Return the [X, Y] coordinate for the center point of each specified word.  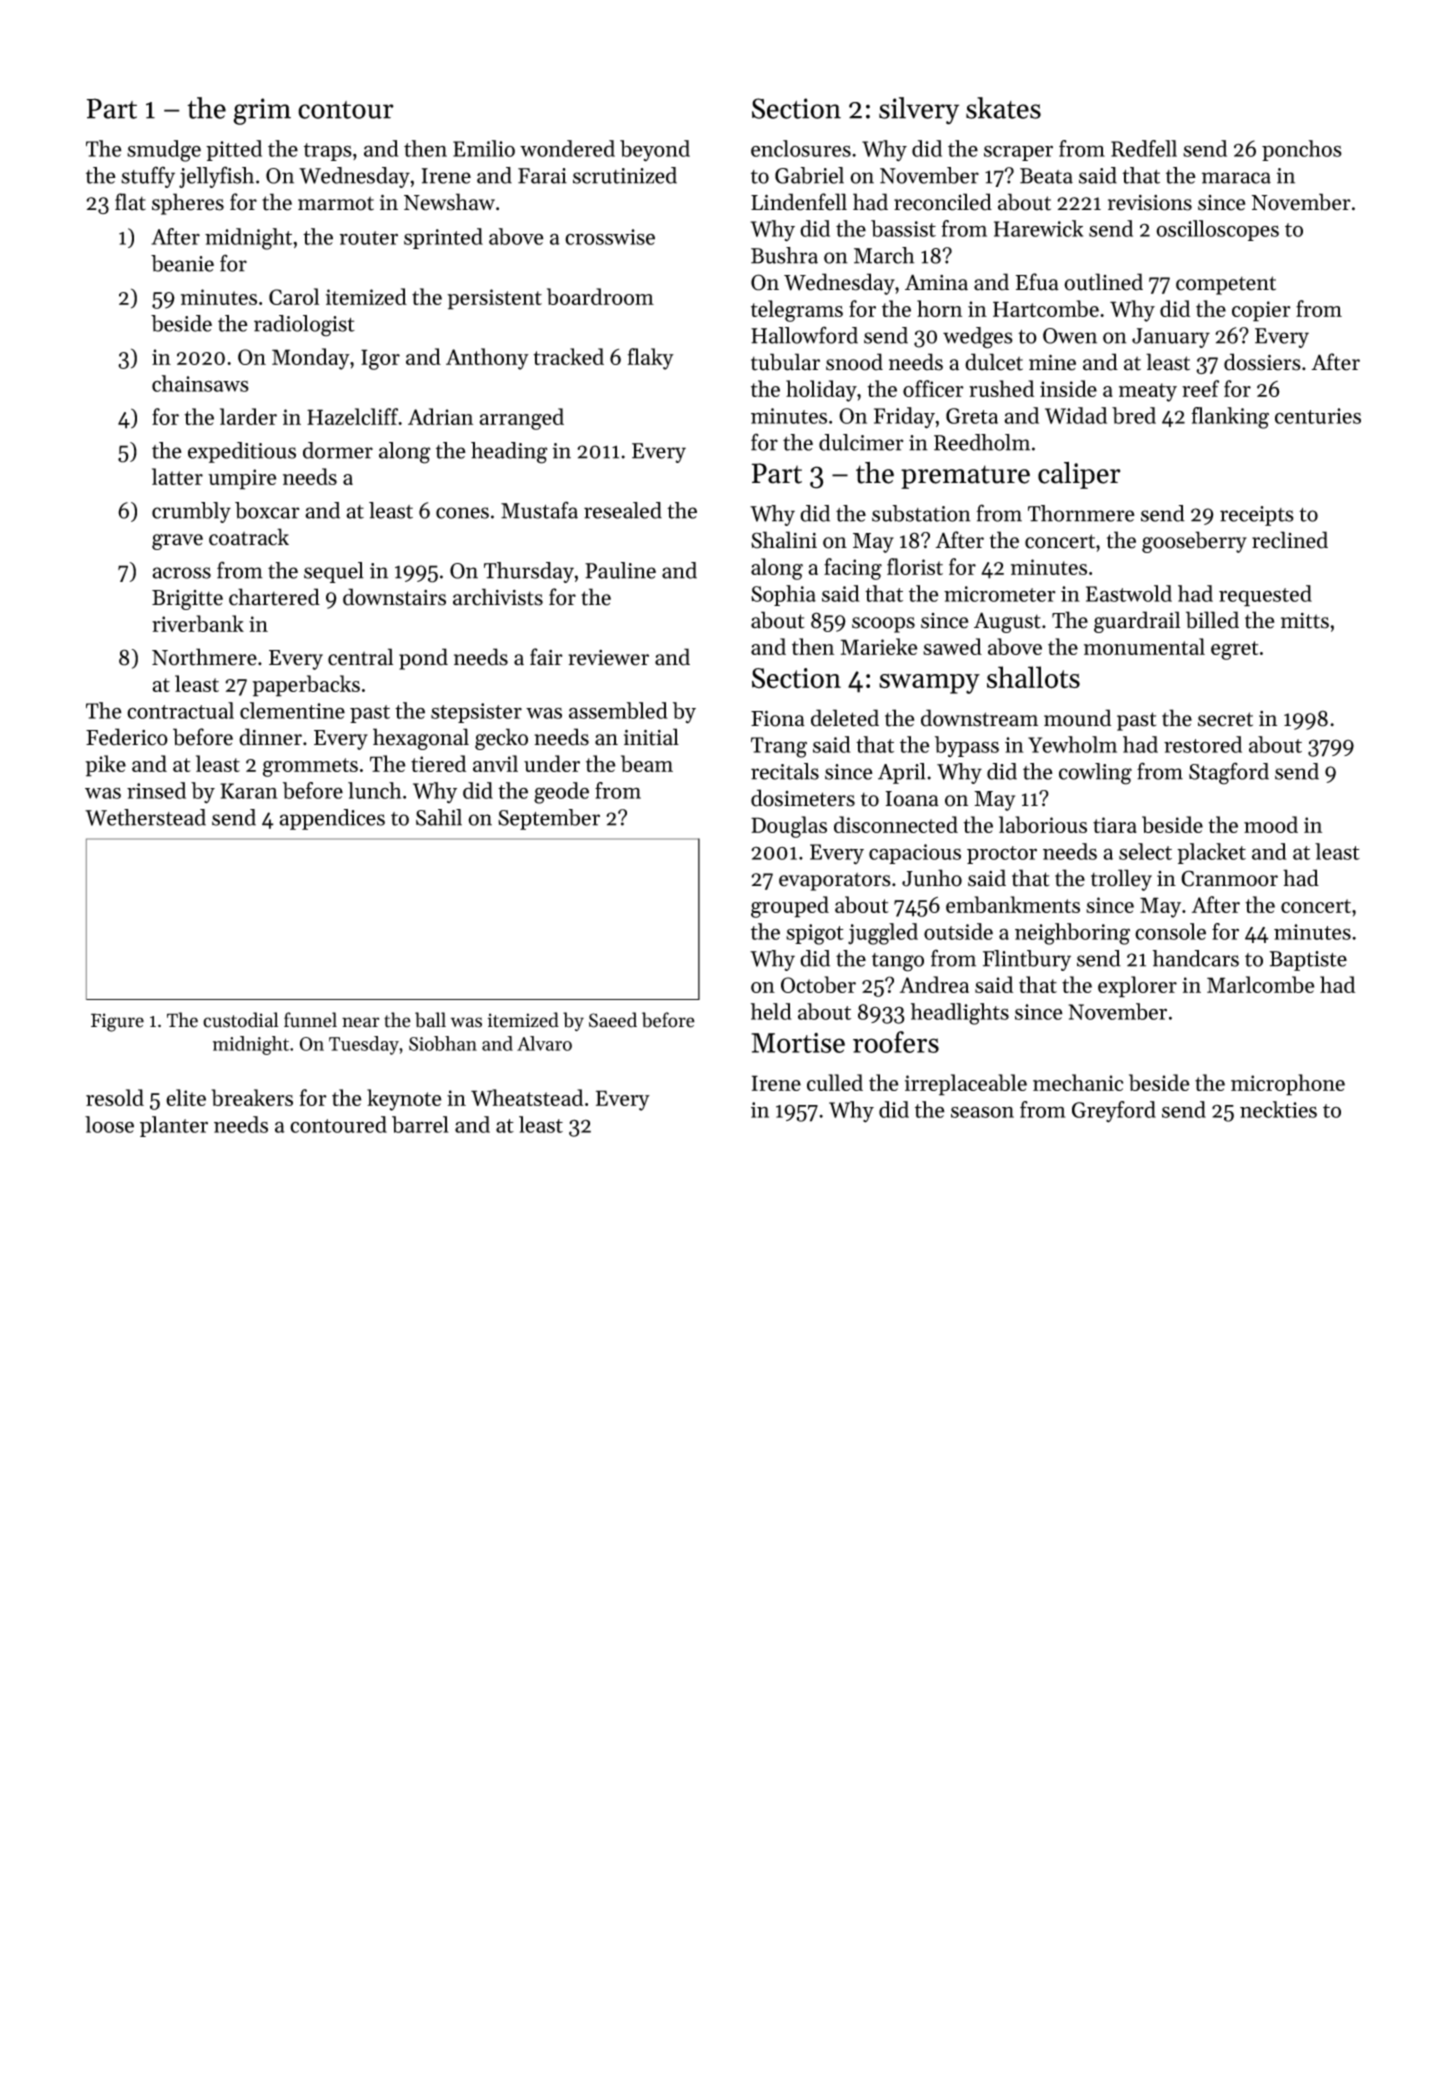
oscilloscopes [1217, 230]
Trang [779, 747]
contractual [180, 710]
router [369, 238]
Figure [117, 1022]
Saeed [613, 1020]
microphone [1288, 1085]
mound [1077, 718]
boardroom [600, 296]
